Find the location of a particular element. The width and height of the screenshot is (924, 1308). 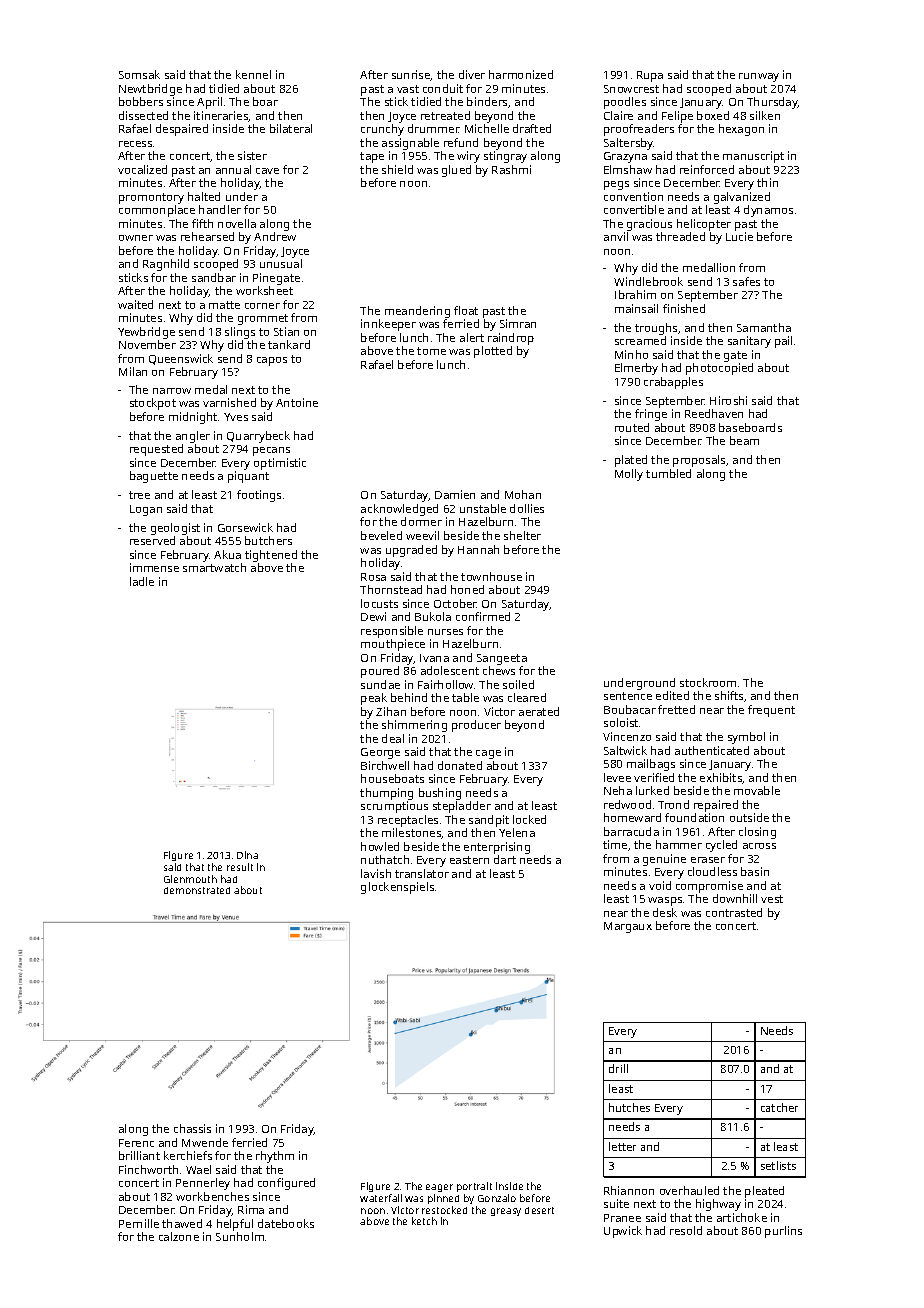

halted is located at coordinates (204, 196).
